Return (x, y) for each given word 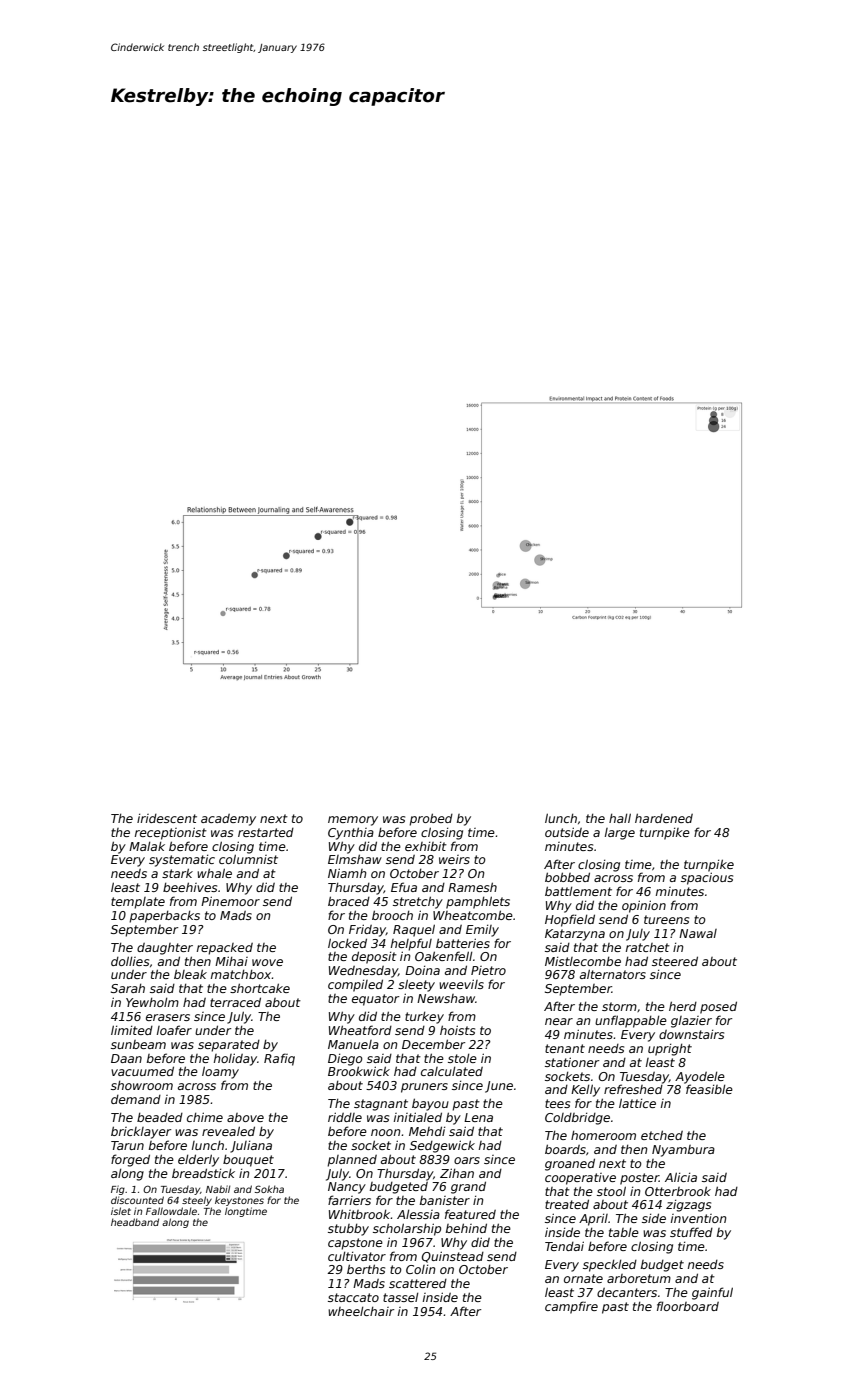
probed (431, 819)
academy (228, 820)
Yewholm (152, 1002)
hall (620, 818)
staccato (353, 1297)
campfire (571, 1307)
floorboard (688, 1306)
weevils (461, 984)
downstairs (691, 1034)
